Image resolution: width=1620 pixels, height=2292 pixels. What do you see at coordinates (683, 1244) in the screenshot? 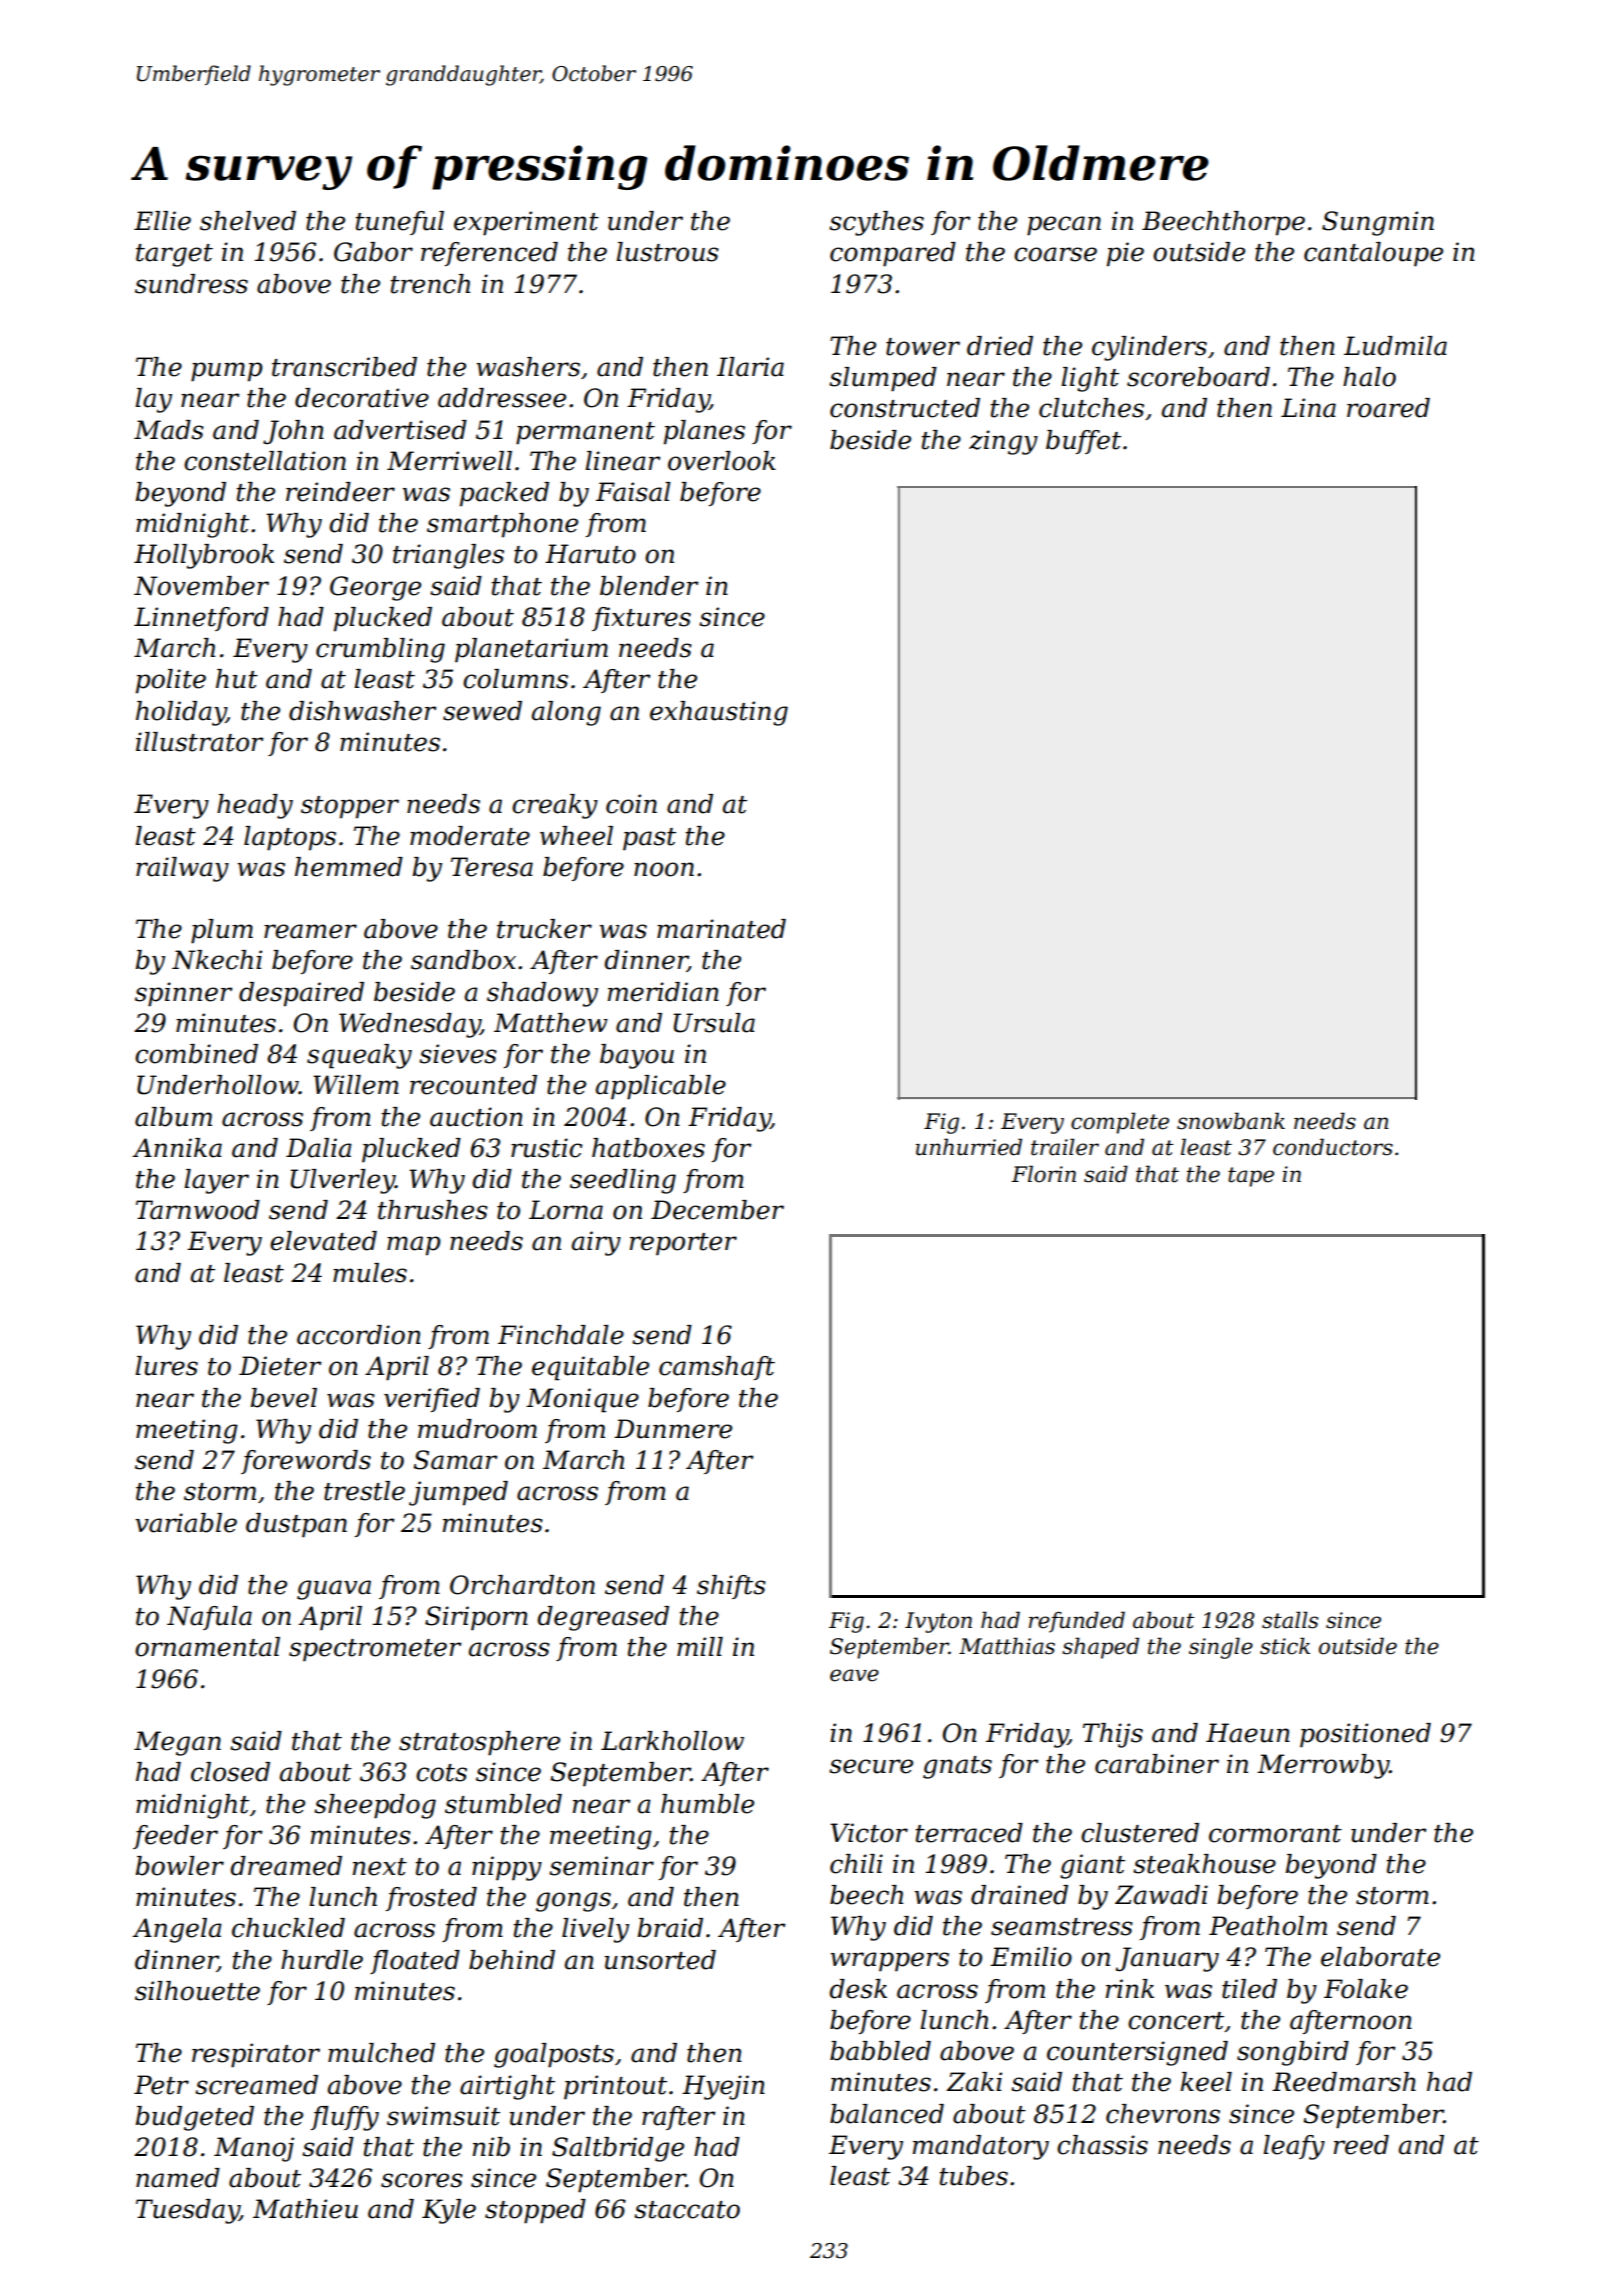
I see `reporter` at bounding box center [683, 1244].
